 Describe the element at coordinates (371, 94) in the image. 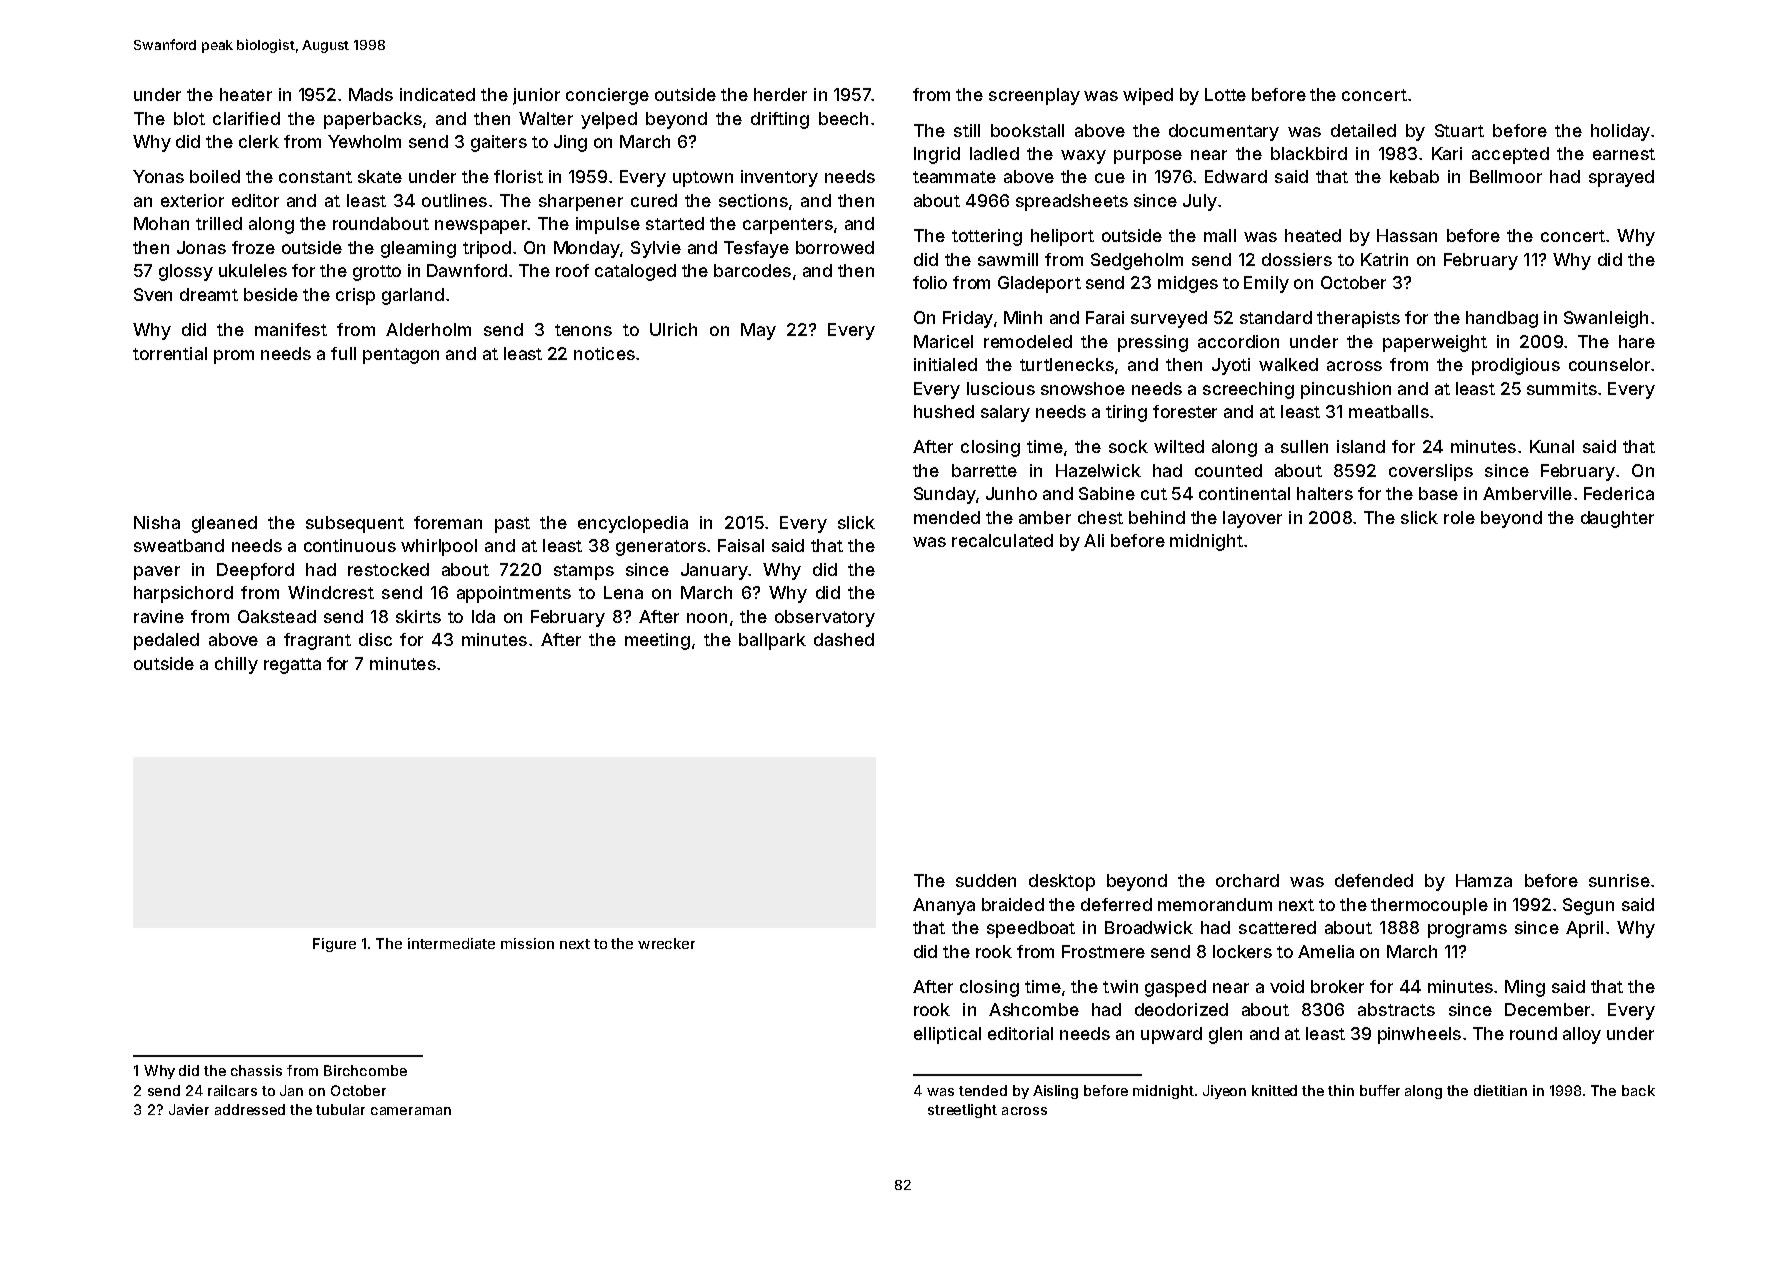

I see `Mads` at that location.
